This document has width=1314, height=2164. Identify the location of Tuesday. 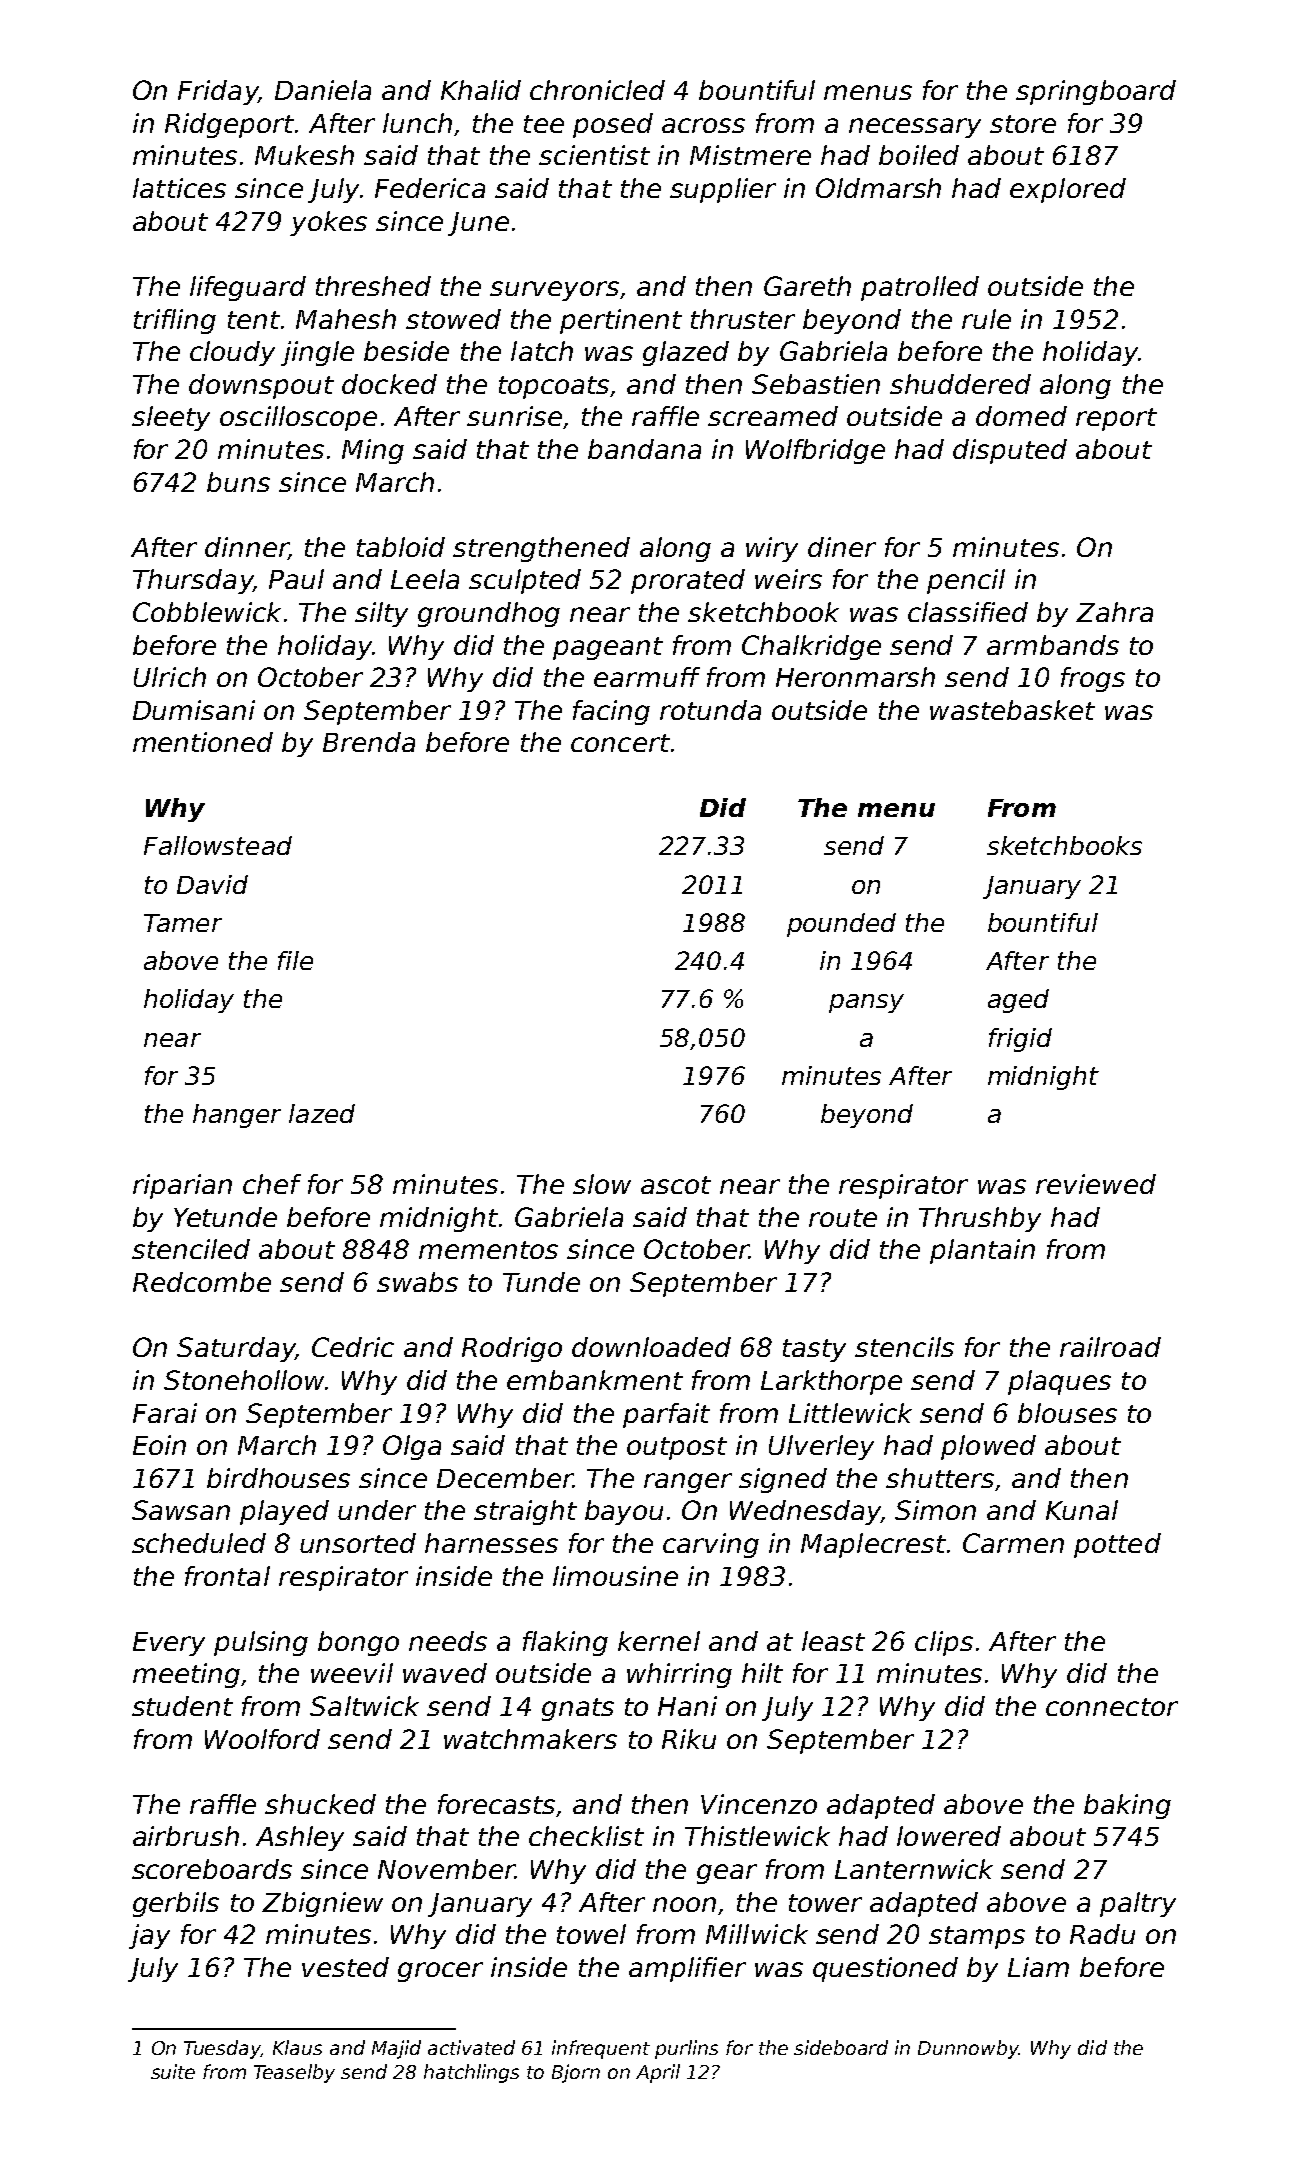
(222, 2049).
